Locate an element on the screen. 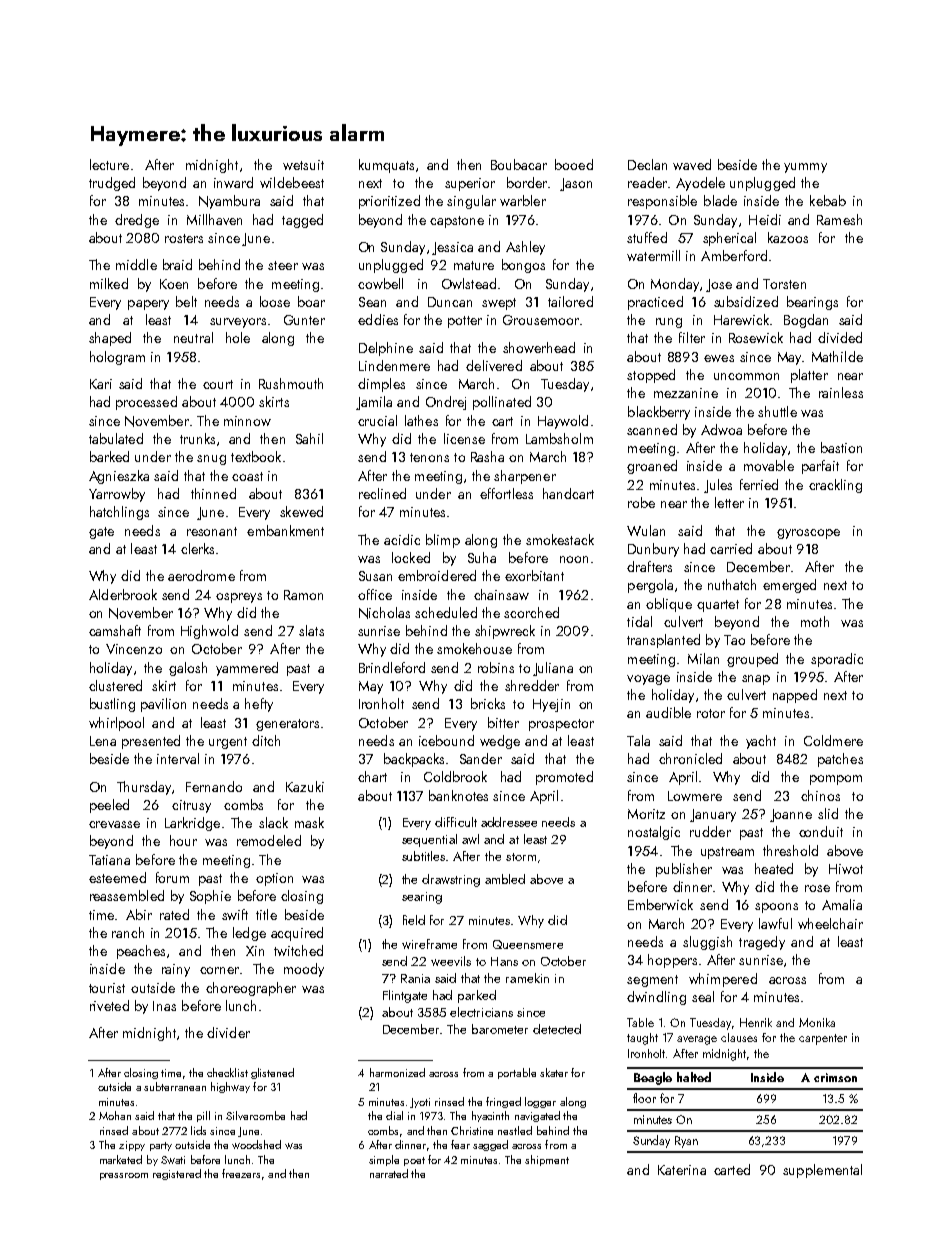 The image size is (952, 1233). Sander is located at coordinates (481, 758).
